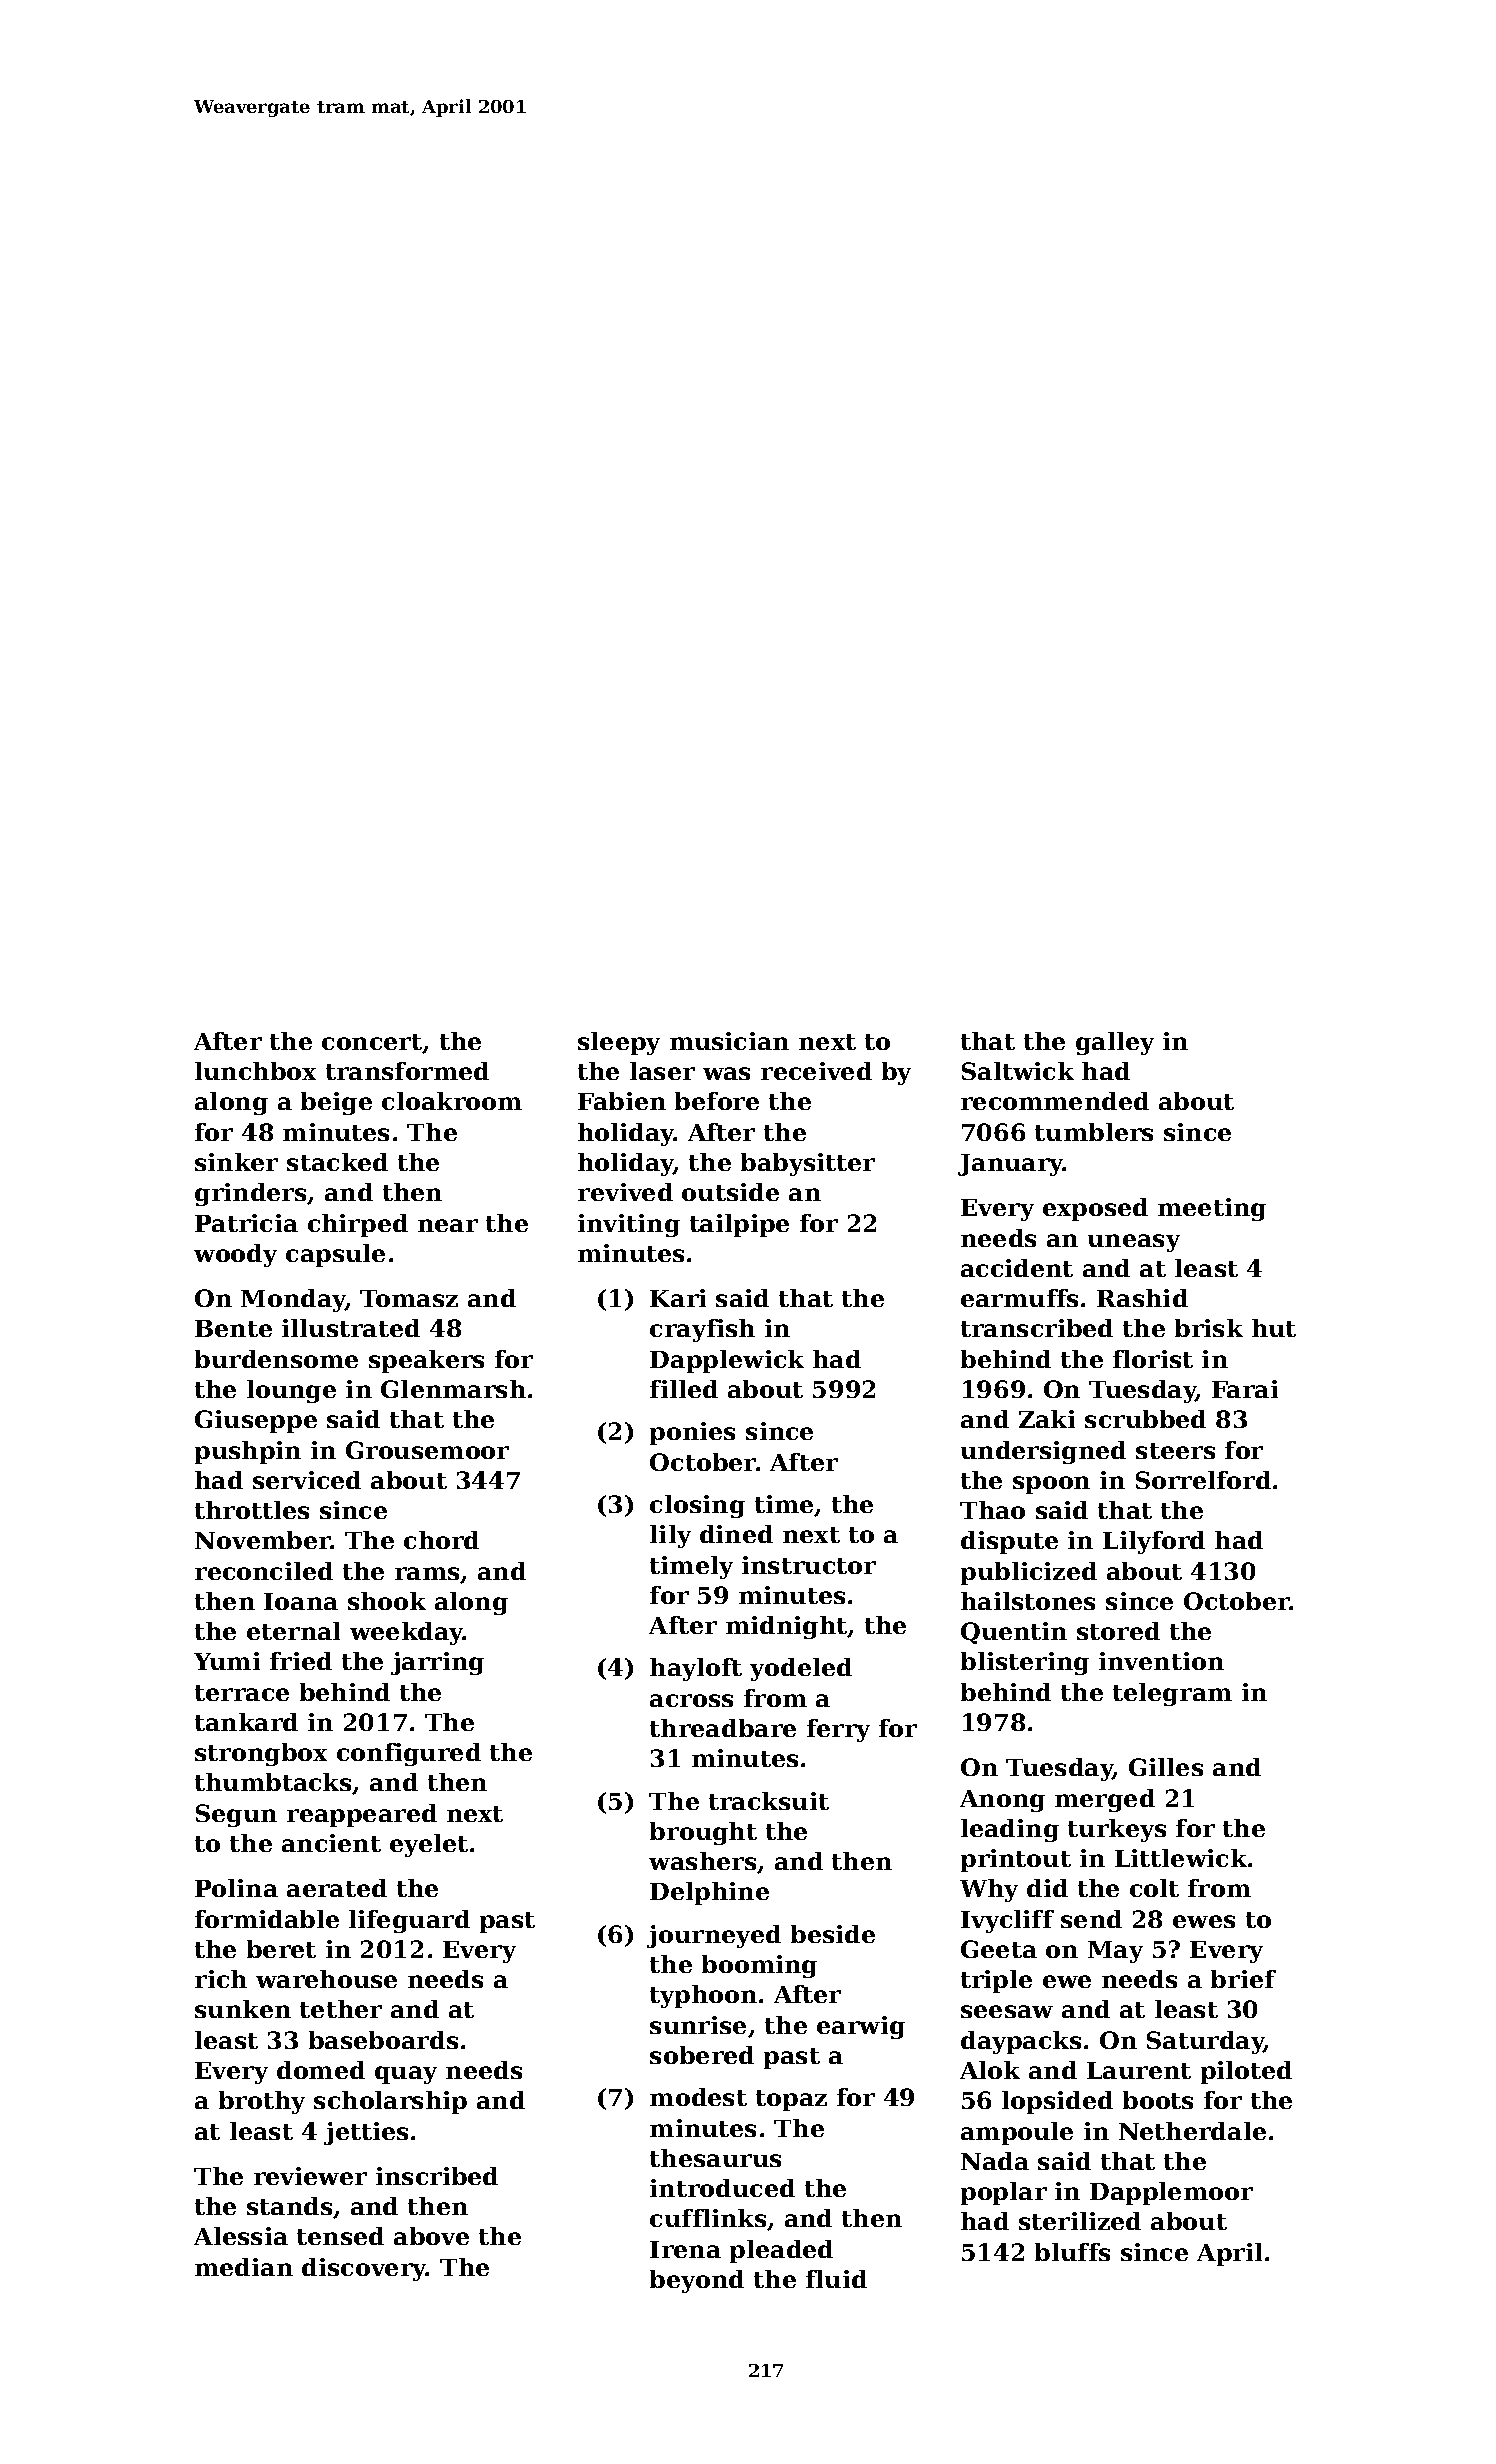  I want to click on Monday, so click(293, 1300).
